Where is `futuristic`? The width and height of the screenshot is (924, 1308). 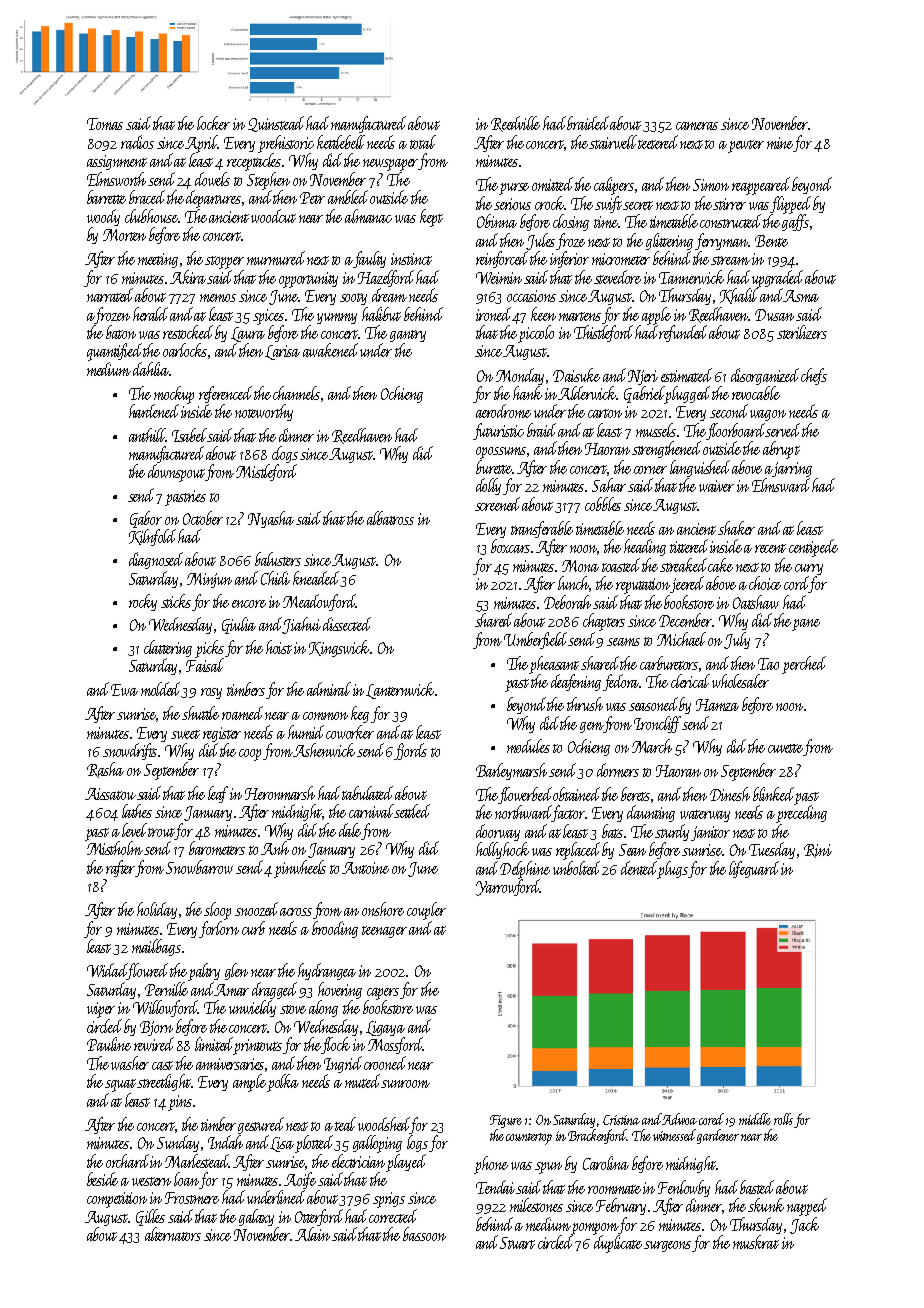
futuristic is located at coordinates (498, 431).
